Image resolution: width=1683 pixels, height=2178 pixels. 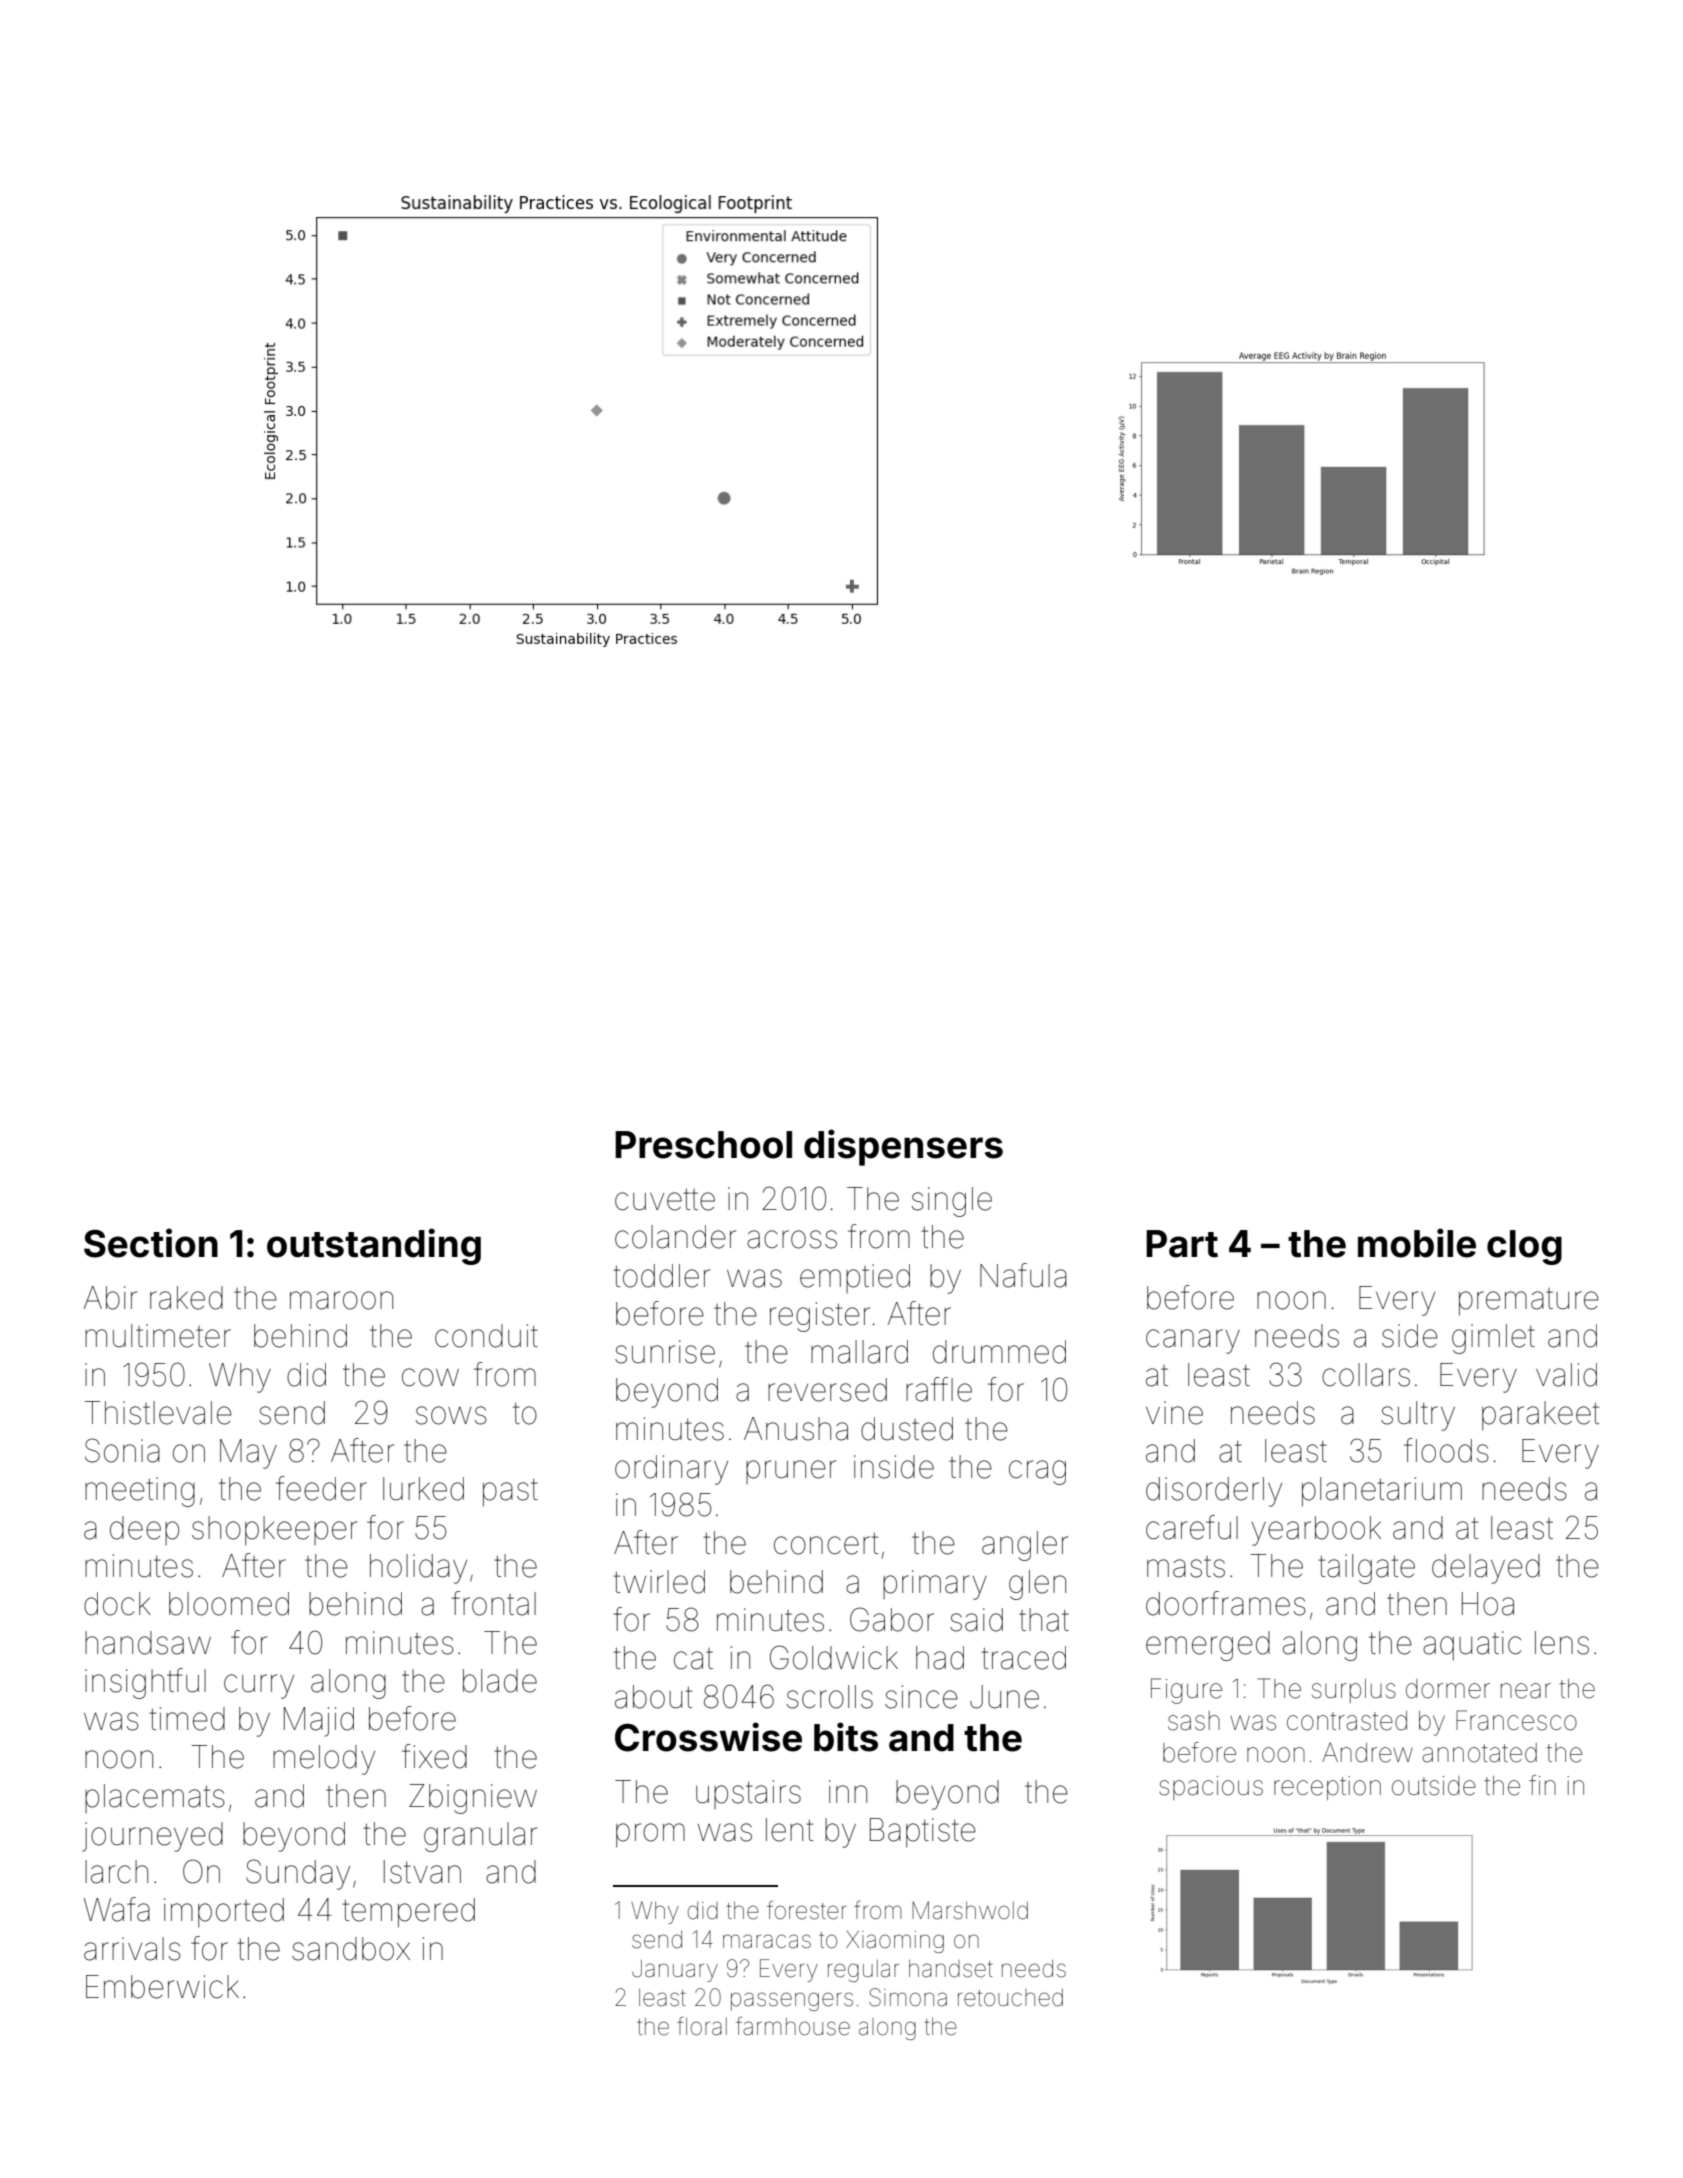 What do you see at coordinates (1010, 1998) in the page?
I see `retouched` at bounding box center [1010, 1998].
